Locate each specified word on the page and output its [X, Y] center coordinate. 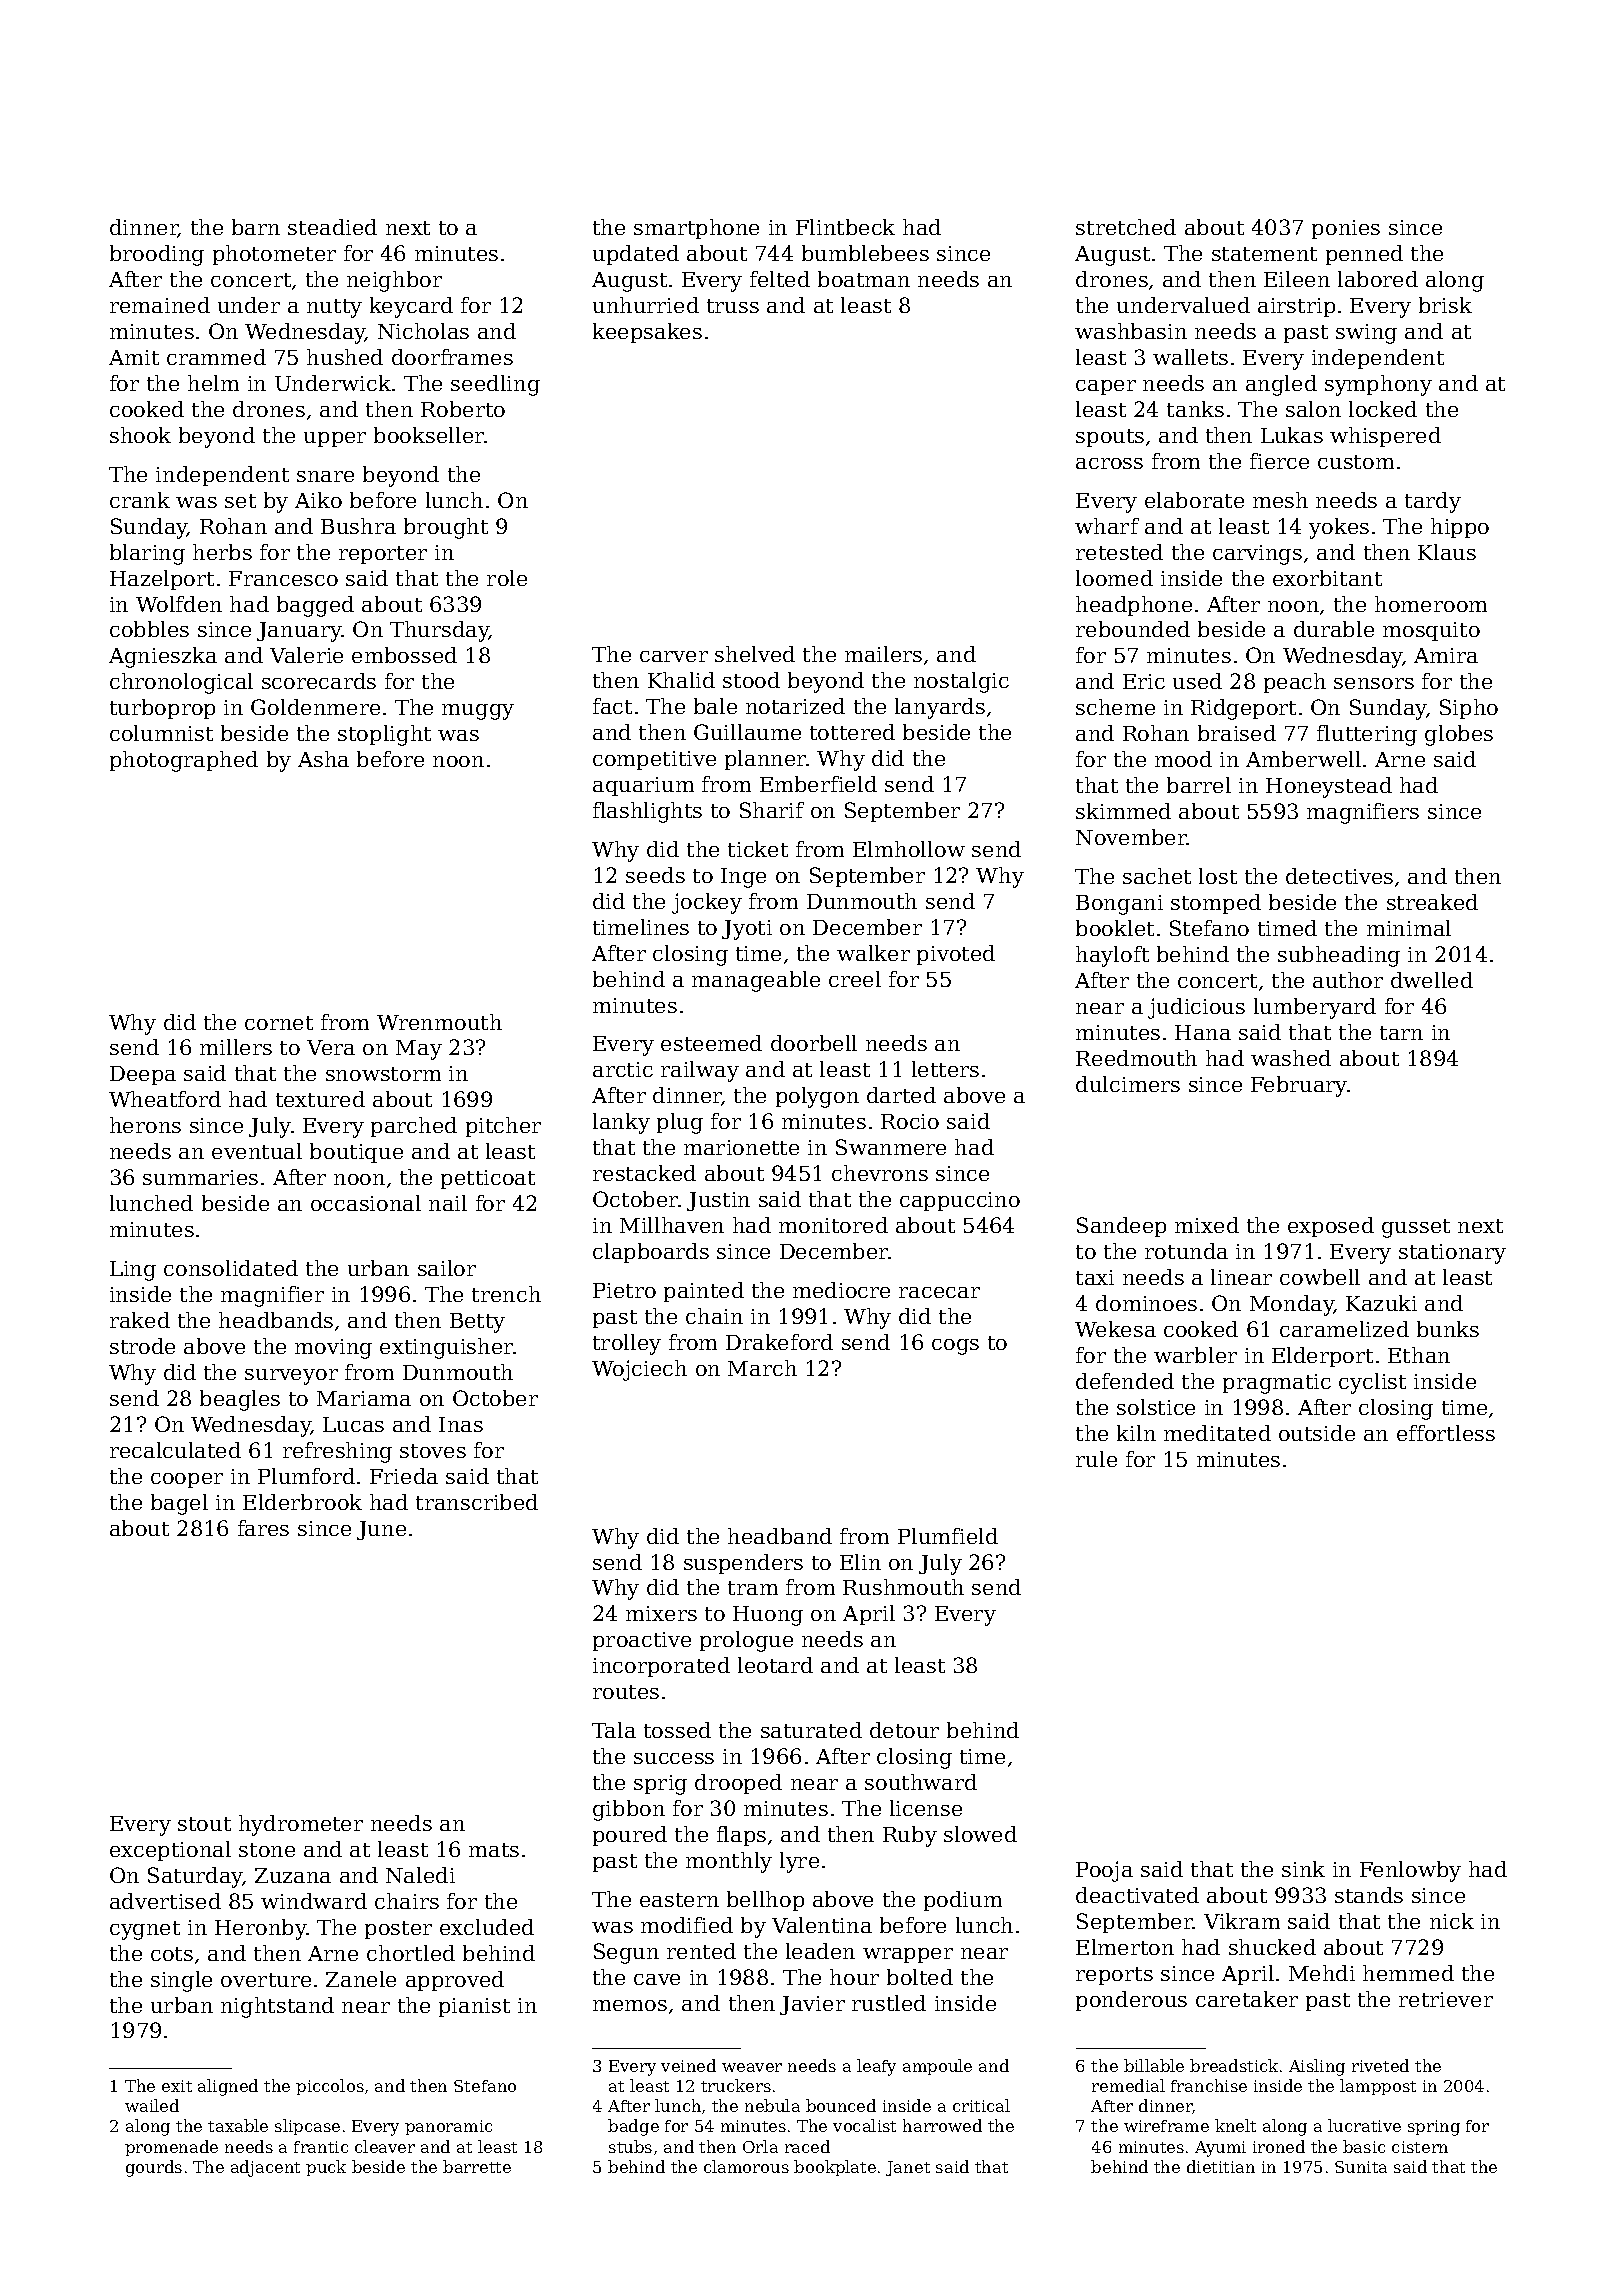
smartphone [696, 229]
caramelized [1344, 1329]
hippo [1460, 528]
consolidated [231, 1268]
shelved [755, 654]
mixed [1207, 1225]
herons [145, 1125]
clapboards [651, 1253]
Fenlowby [1410, 1871]
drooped [738, 1784]
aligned [228, 2087]
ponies [1346, 229]
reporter [383, 555]
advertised [165, 1901]
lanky [621, 1123]
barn [256, 227]
